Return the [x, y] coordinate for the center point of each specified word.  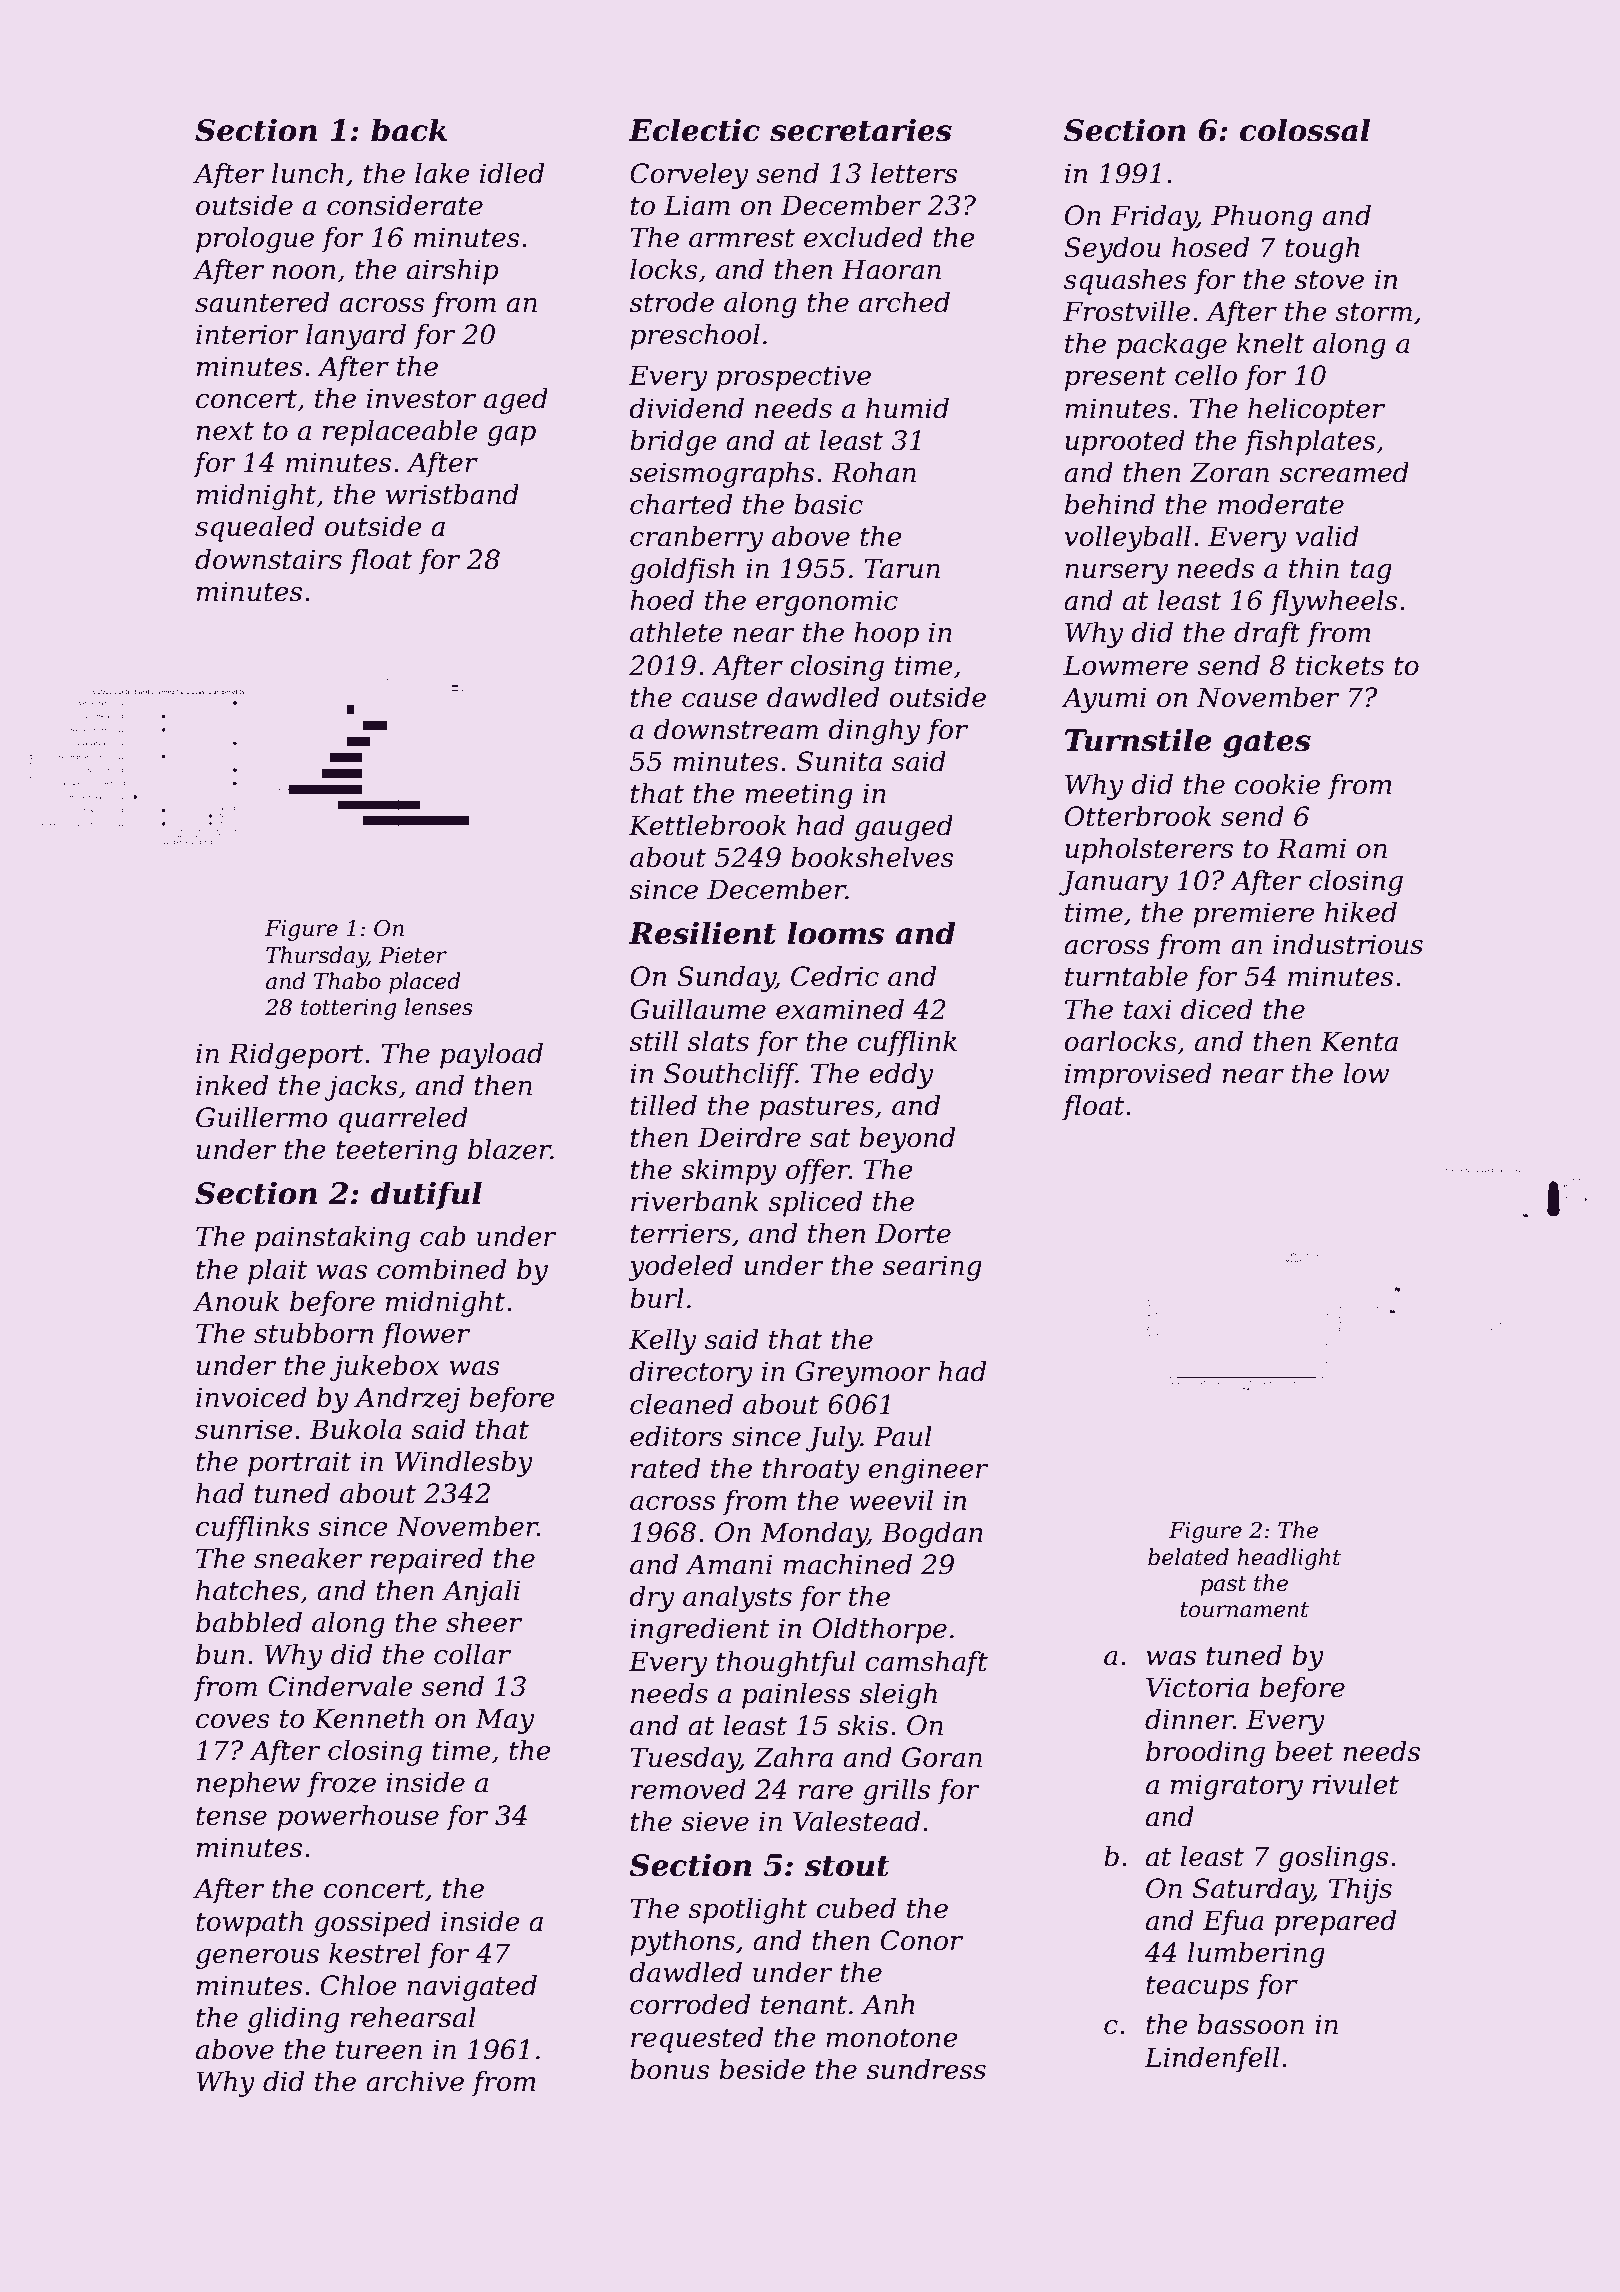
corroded [690, 2004]
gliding [293, 2020]
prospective [793, 378]
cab [443, 1236]
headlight [1289, 1559]
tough [1322, 250]
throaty [811, 1471]
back [409, 130]
